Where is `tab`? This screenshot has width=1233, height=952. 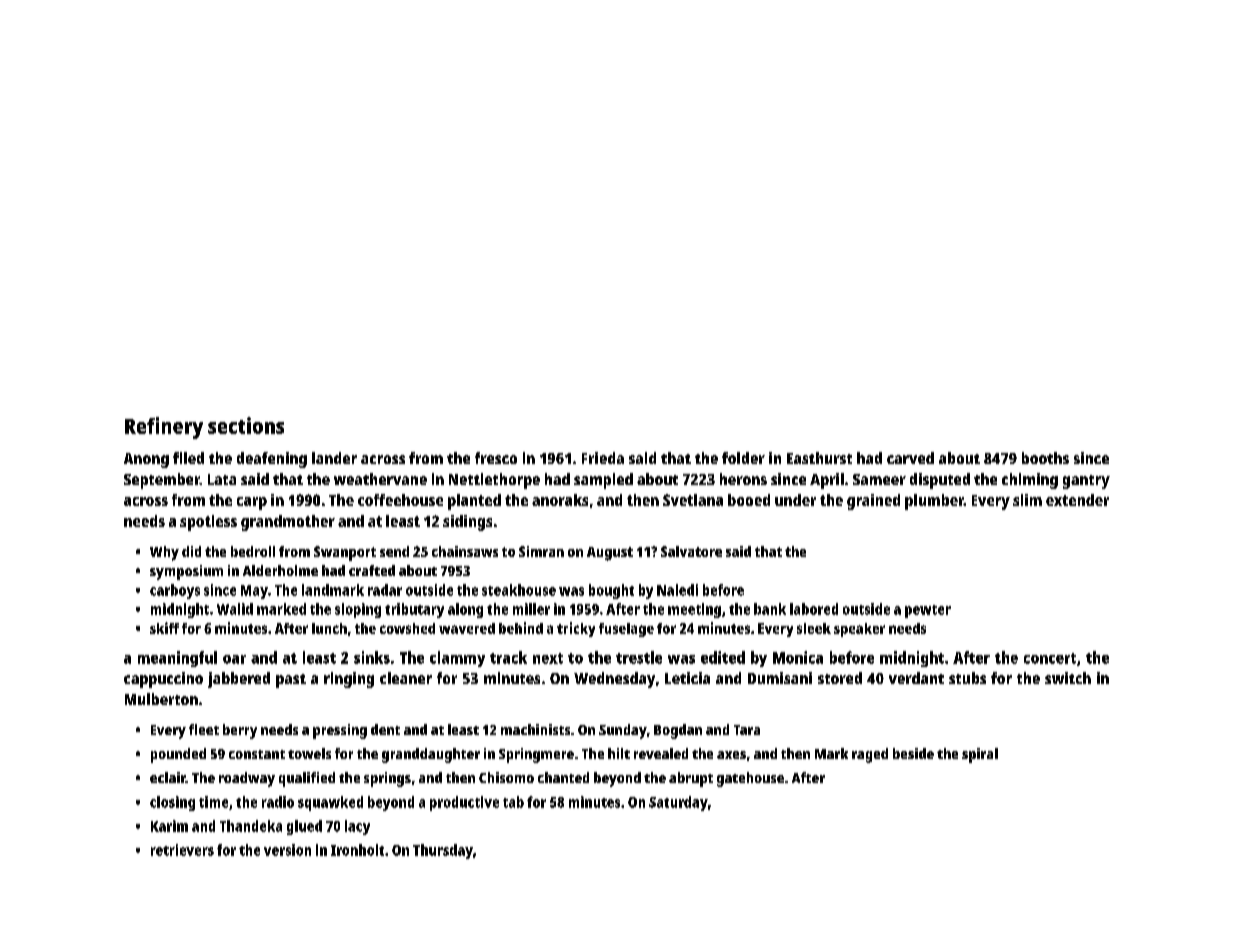 tab is located at coordinates (513, 802).
